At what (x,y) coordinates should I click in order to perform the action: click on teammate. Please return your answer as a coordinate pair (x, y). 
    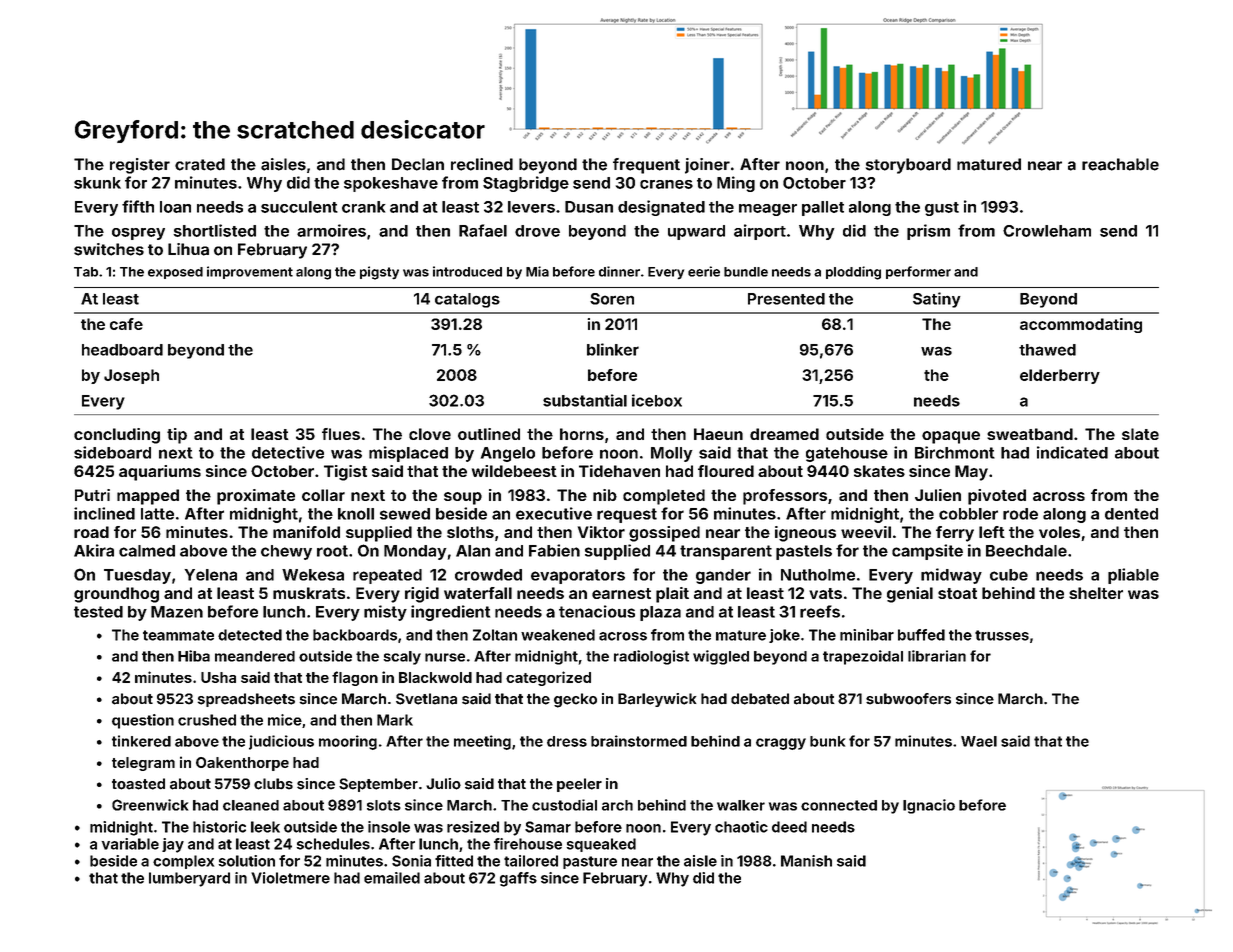
    Looking at the image, I should click on (178, 635).
